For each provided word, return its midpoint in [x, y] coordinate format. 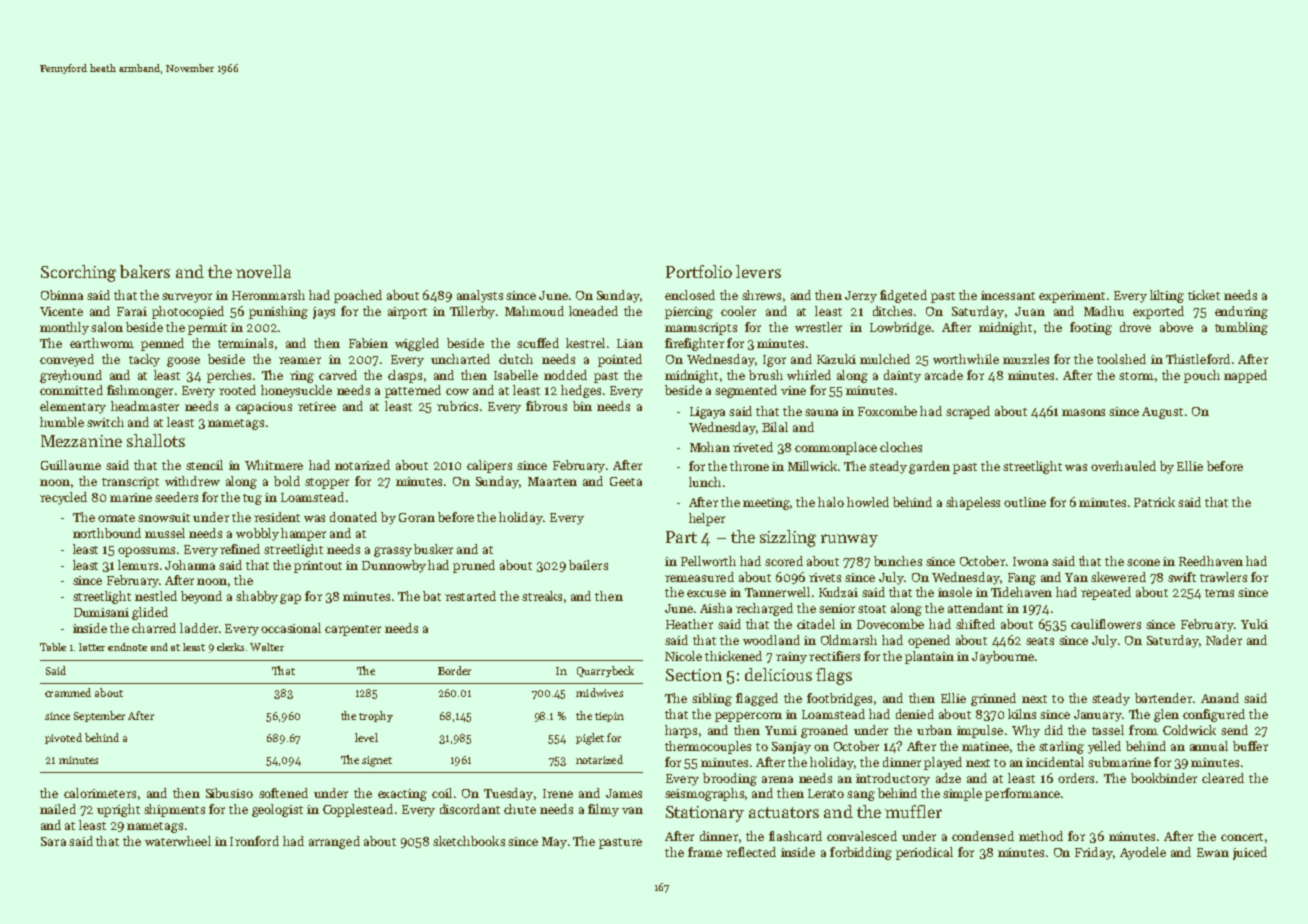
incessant [1008, 295]
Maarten [552, 481]
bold [287, 481]
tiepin [609, 717]
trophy [376, 716]
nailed [58, 809]
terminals [245, 343]
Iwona [1030, 561]
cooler [738, 311]
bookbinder [1164, 778]
